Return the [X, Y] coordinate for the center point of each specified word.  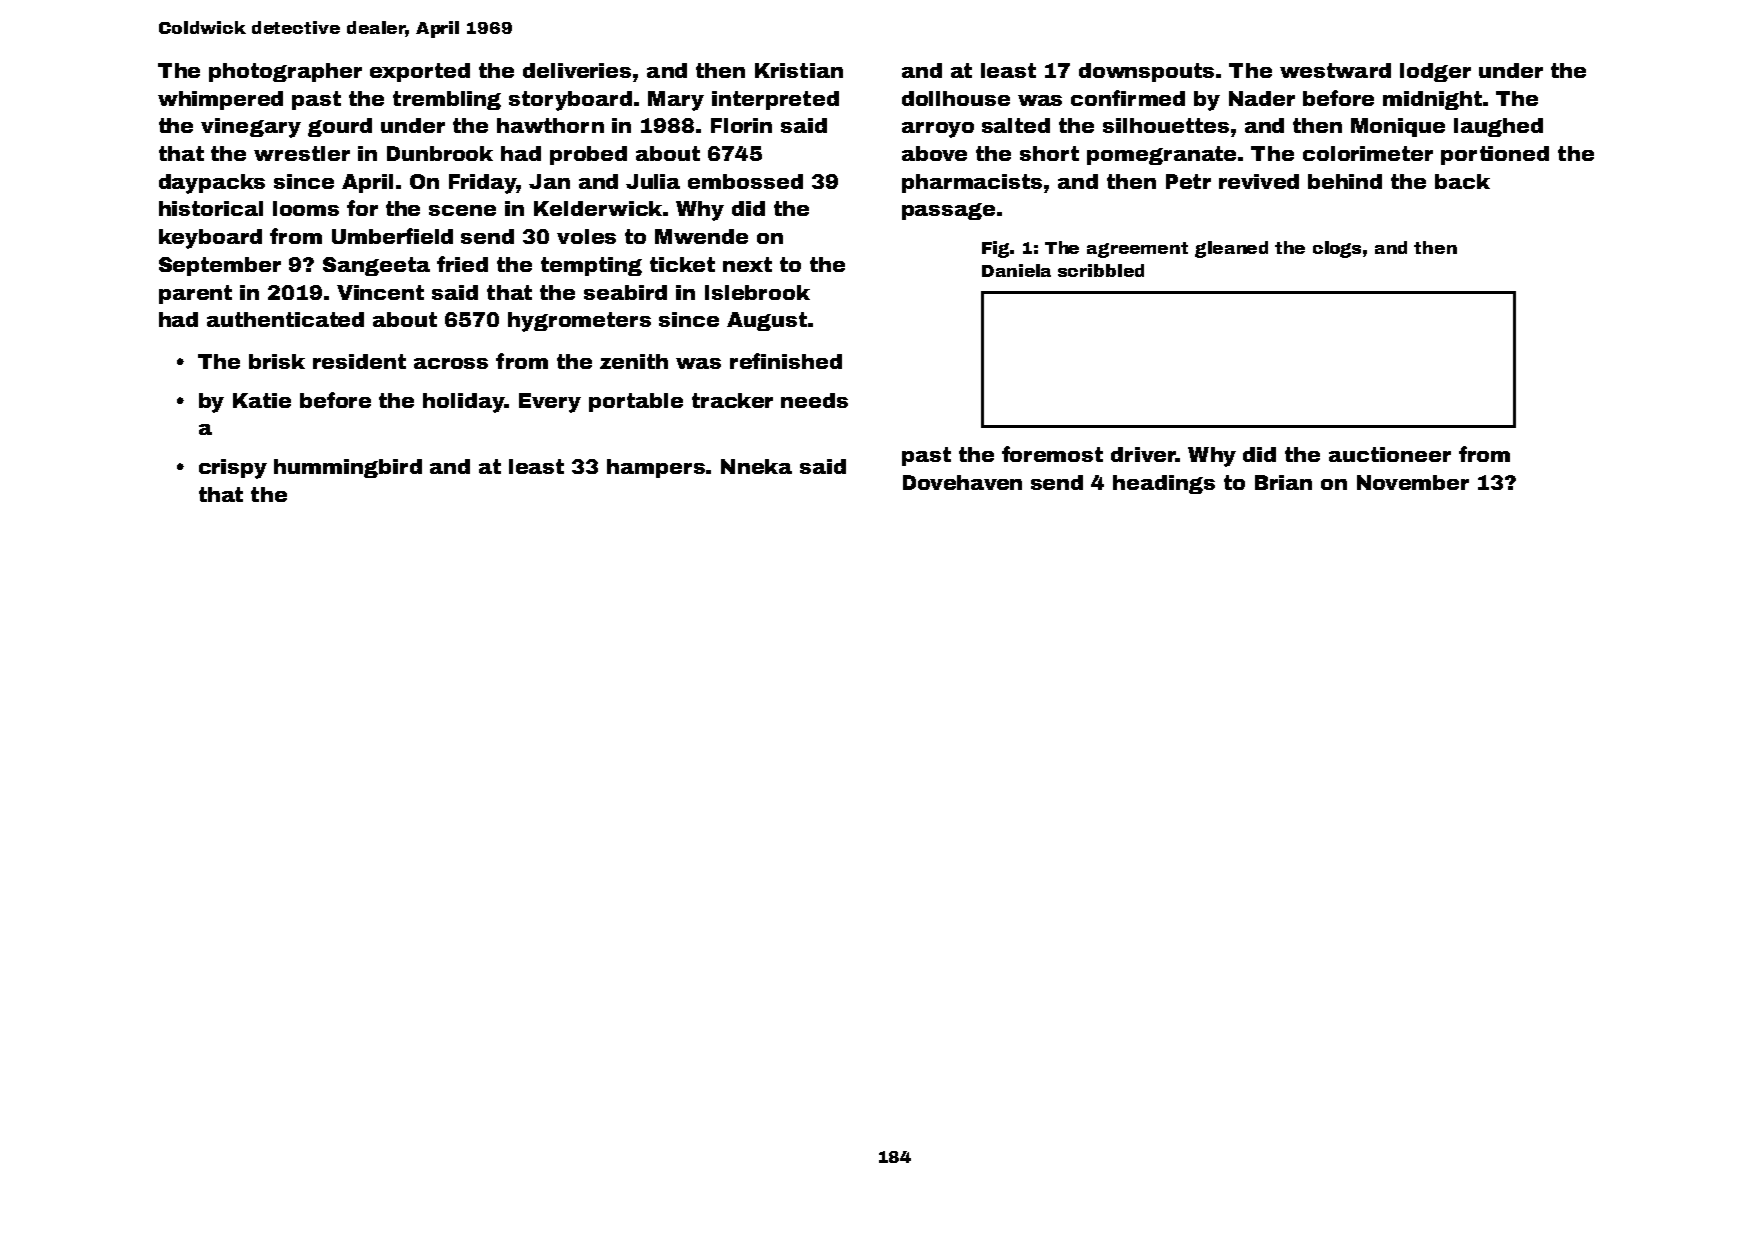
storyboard [570, 101]
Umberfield [392, 236]
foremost [1052, 454]
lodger [1435, 72]
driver [1143, 454]
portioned [1495, 155]
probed [588, 155]
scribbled [1101, 270]
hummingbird [348, 468]
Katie [262, 400]
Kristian [799, 70]
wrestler [302, 153]
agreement [1137, 250]
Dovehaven [962, 482]
